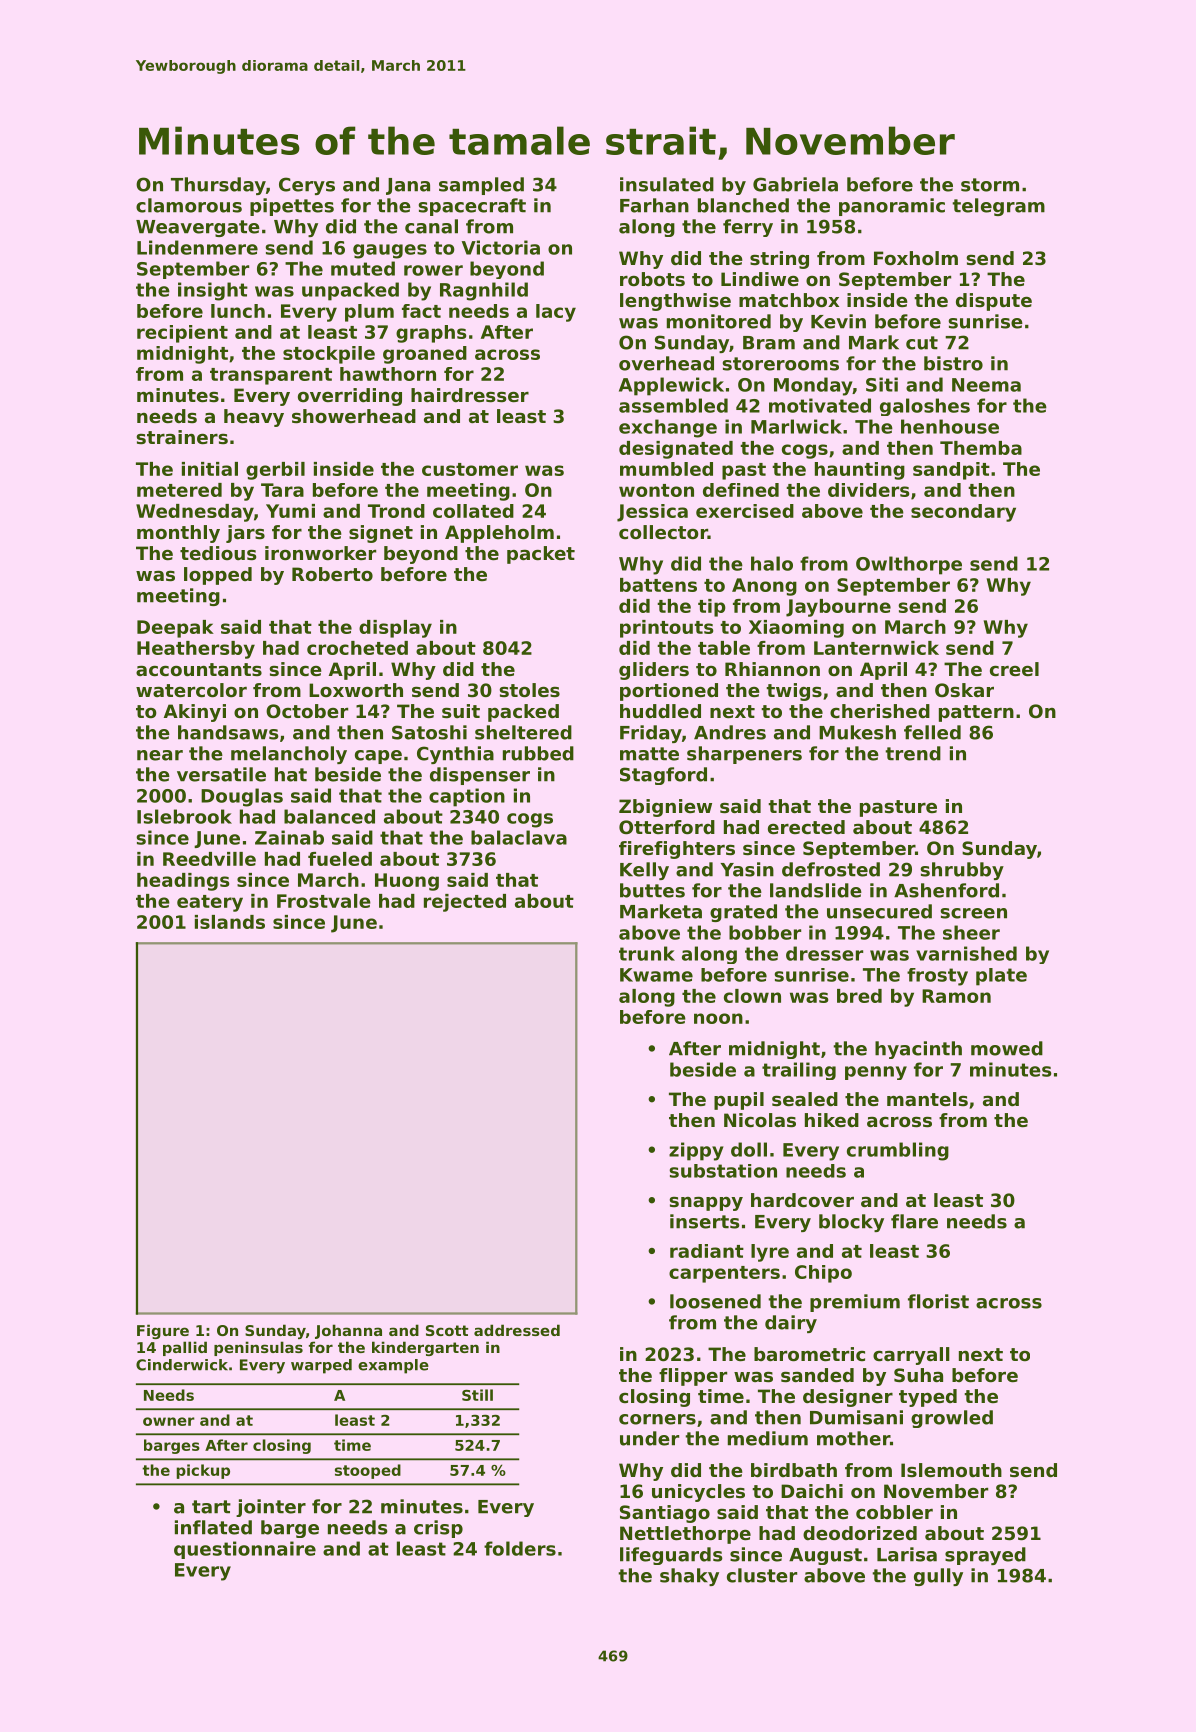 The width and height of the image is (1196, 1732). What do you see at coordinates (307, 186) in the image?
I see `Cerys` at bounding box center [307, 186].
